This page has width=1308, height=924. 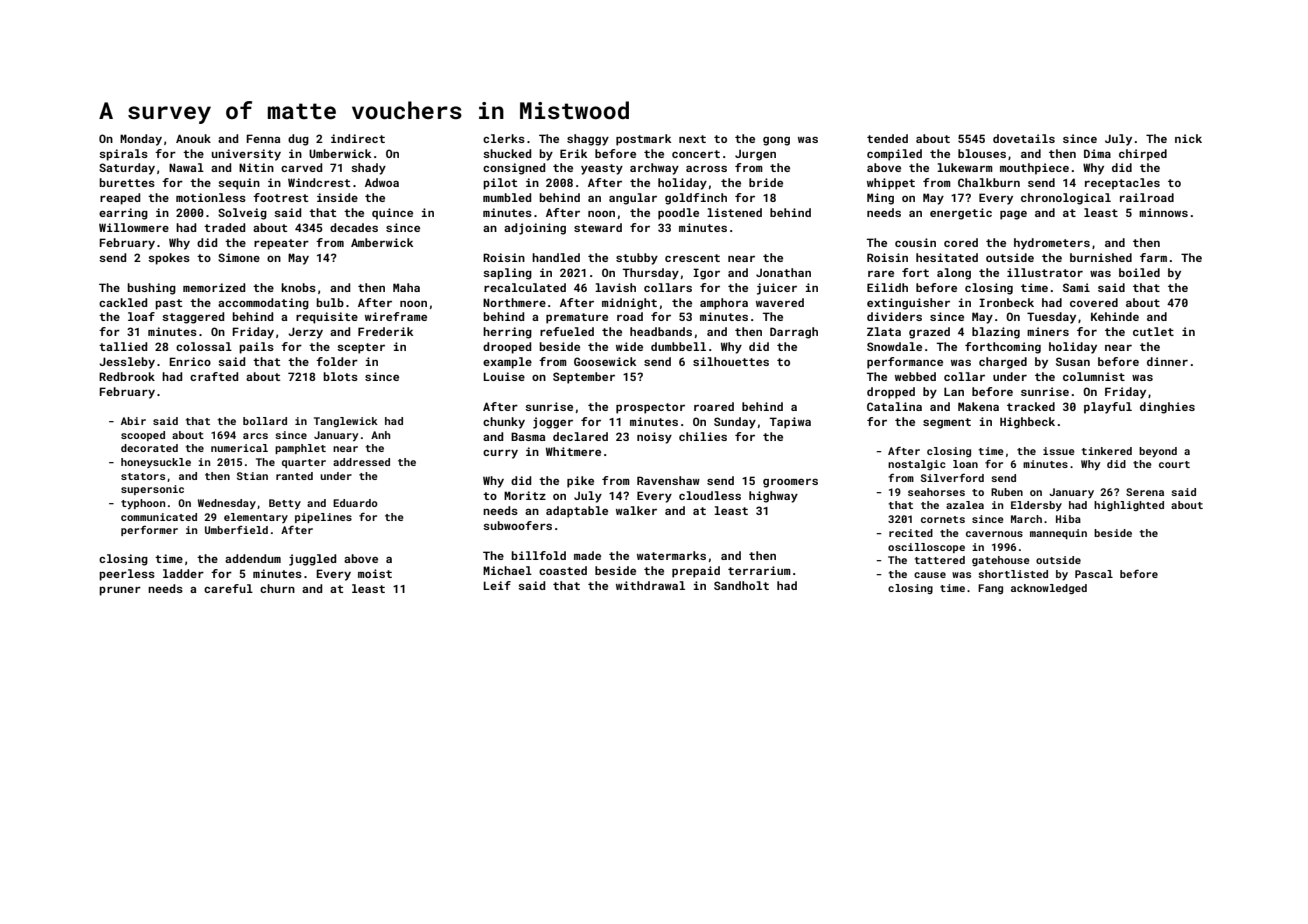 What do you see at coordinates (602, 169) in the page?
I see `yeasty` at bounding box center [602, 169].
